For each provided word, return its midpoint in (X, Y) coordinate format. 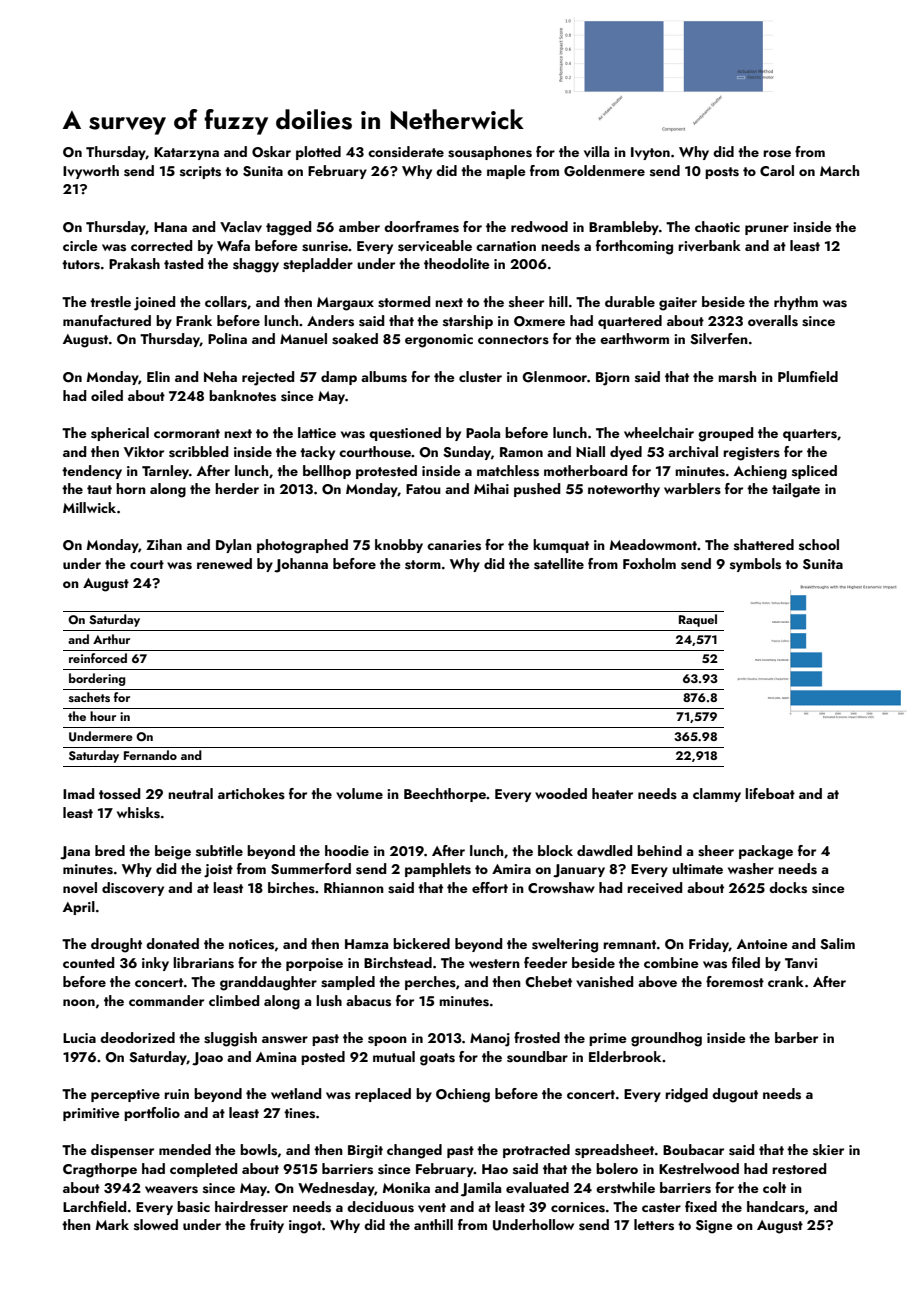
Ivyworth (91, 172)
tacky (317, 453)
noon (79, 1002)
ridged (686, 1095)
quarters (810, 435)
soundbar (537, 1057)
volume (359, 793)
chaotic (717, 226)
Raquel (698, 620)
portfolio (152, 1114)
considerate (406, 152)
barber (796, 1037)
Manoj (490, 1040)
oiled (107, 395)
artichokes (251, 794)
